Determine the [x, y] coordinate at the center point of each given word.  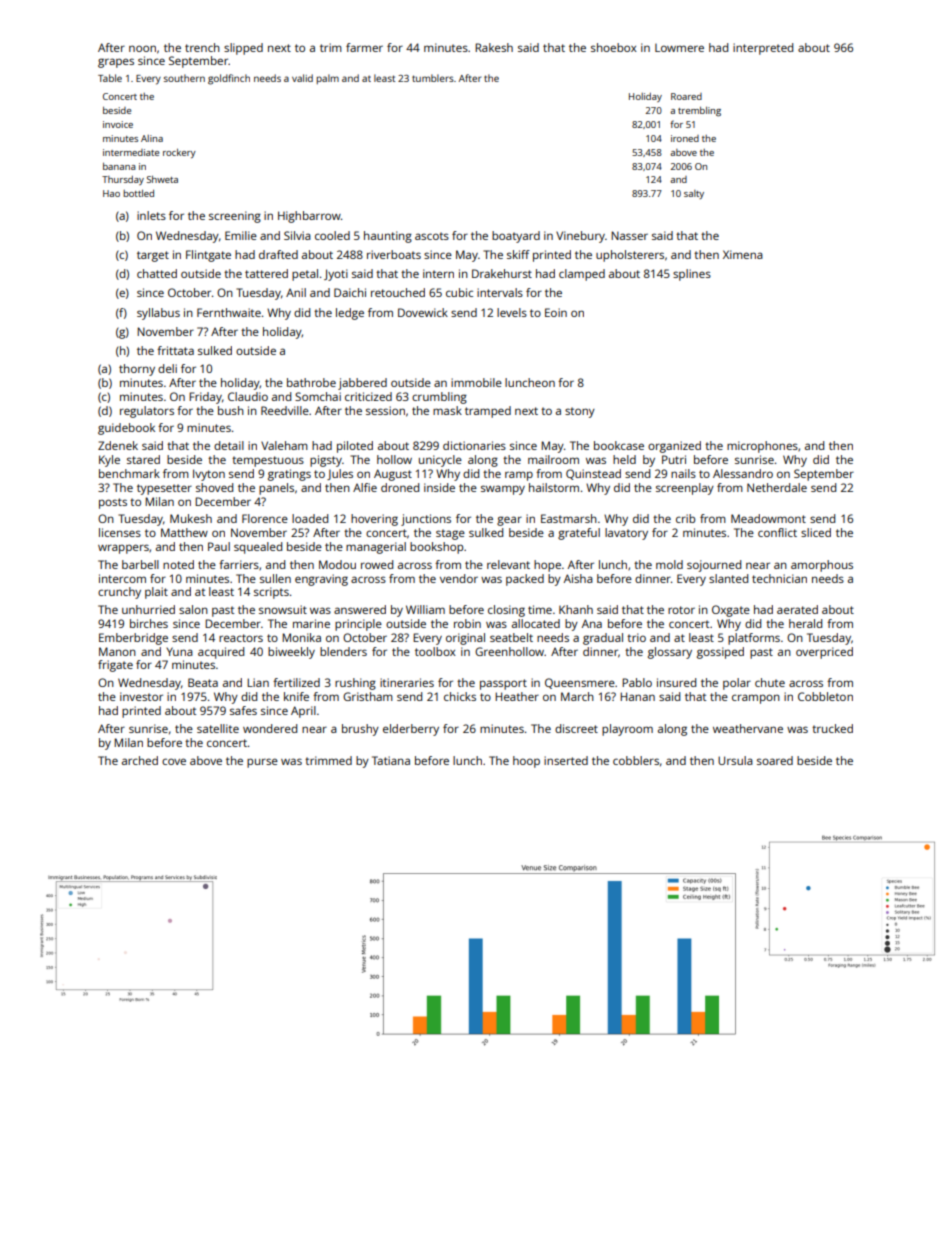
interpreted [763, 49]
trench [202, 47]
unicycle [440, 461]
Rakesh [494, 47]
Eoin [556, 312]
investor [141, 696]
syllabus [158, 314]
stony [580, 412]
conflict [777, 532]
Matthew [184, 532]
